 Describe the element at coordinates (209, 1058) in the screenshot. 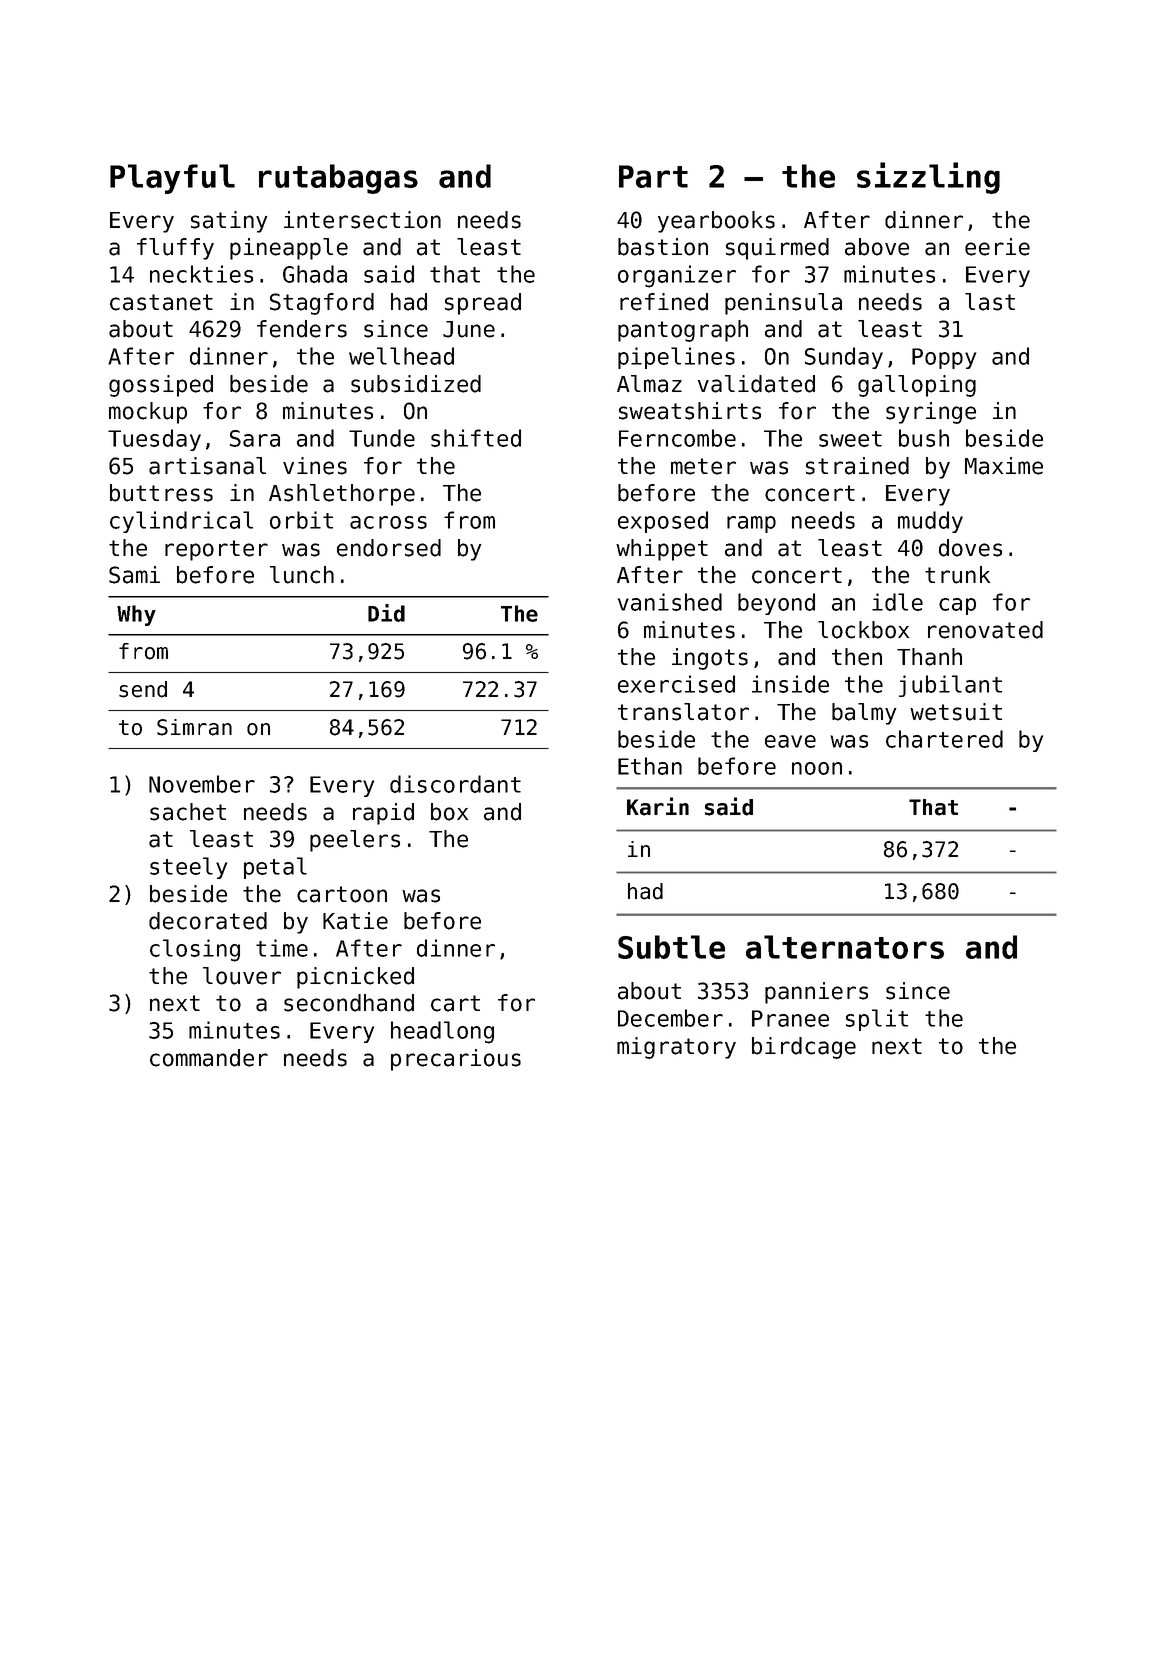

I see `commander` at that location.
